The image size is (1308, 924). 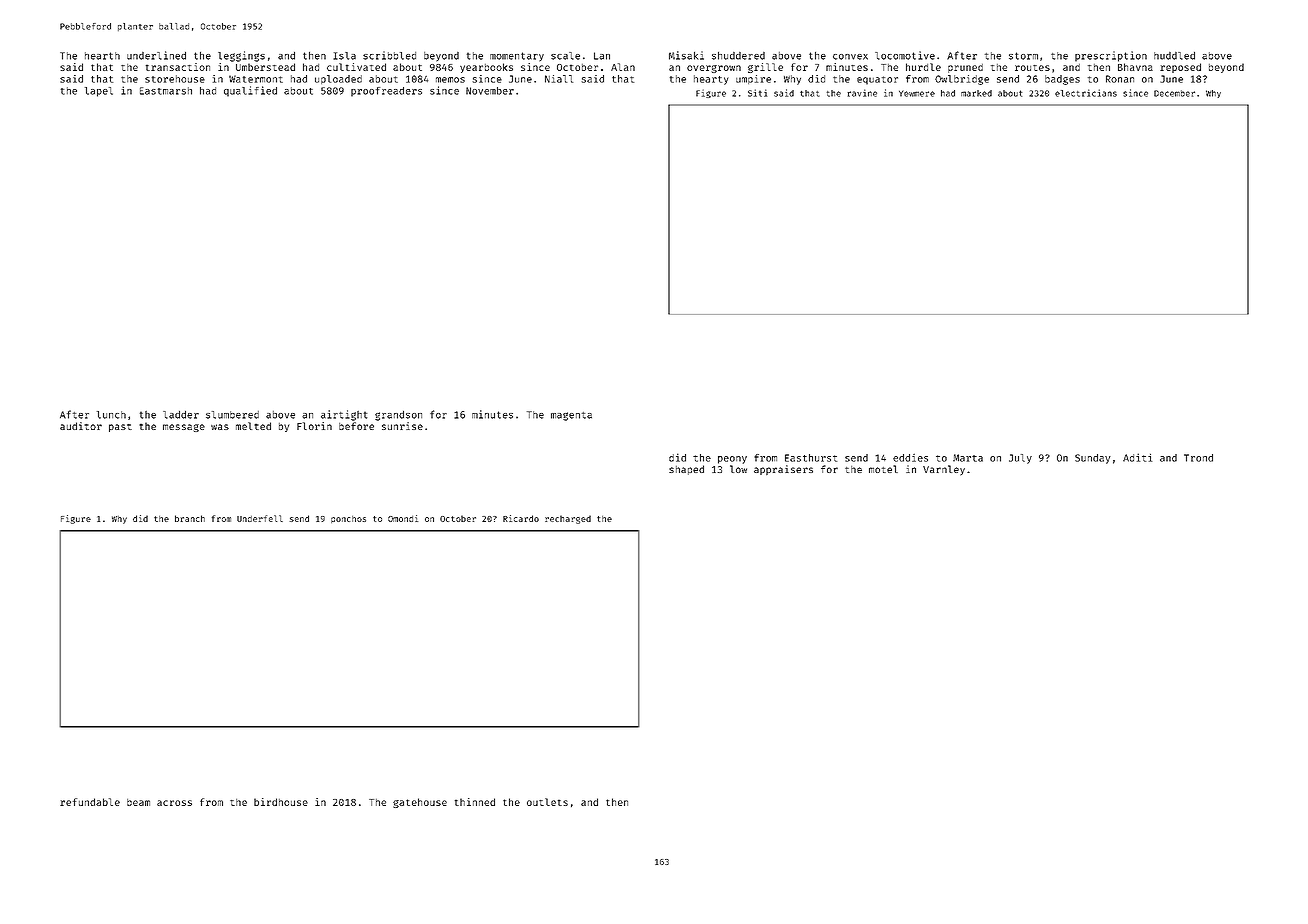 I want to click on ponchos, so click(x=348, y=519).
